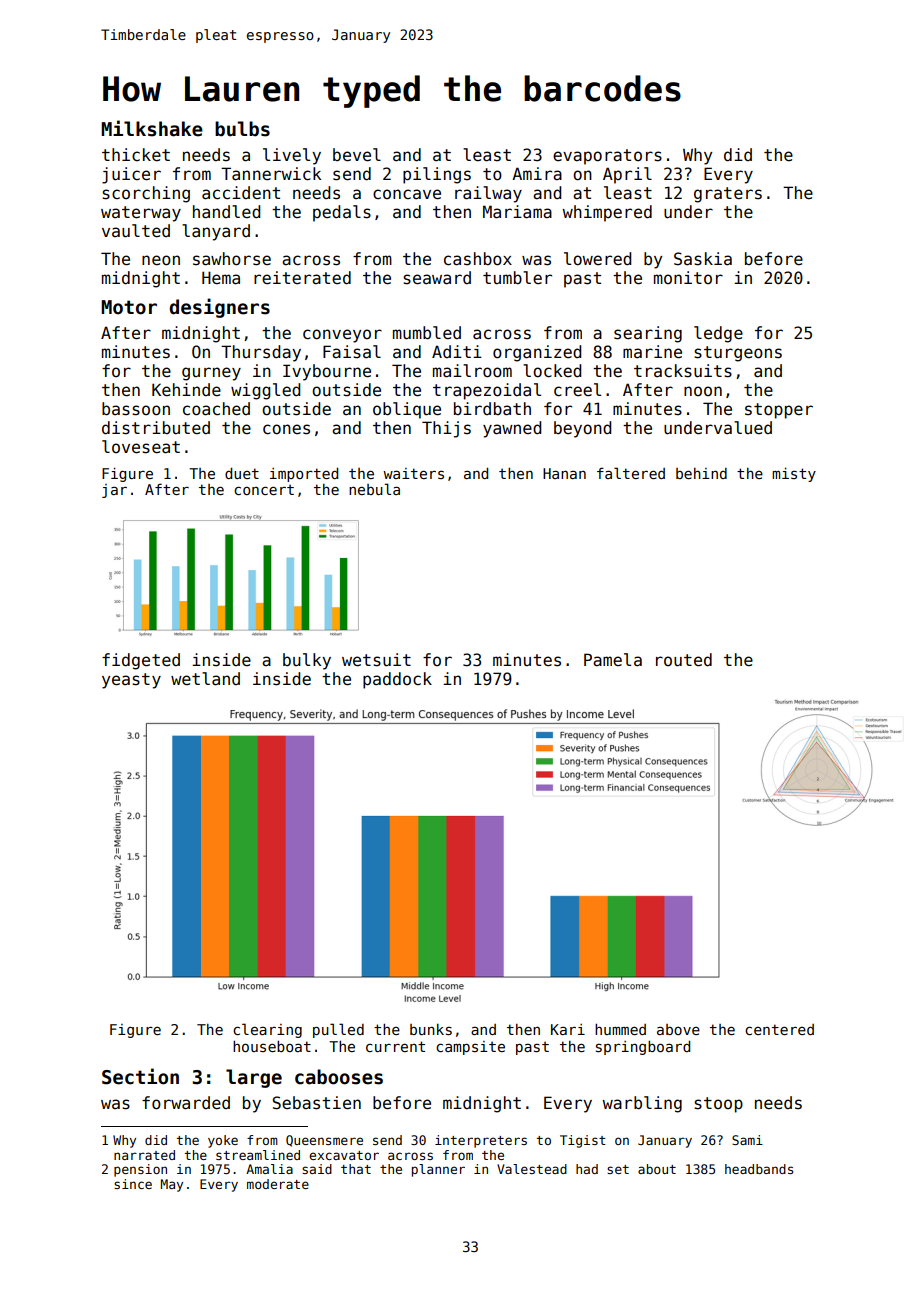 The image size is (924, 1314). Describe the element at coordinates (568, 1029) in the screenshot. I see `Kari` at that location.
